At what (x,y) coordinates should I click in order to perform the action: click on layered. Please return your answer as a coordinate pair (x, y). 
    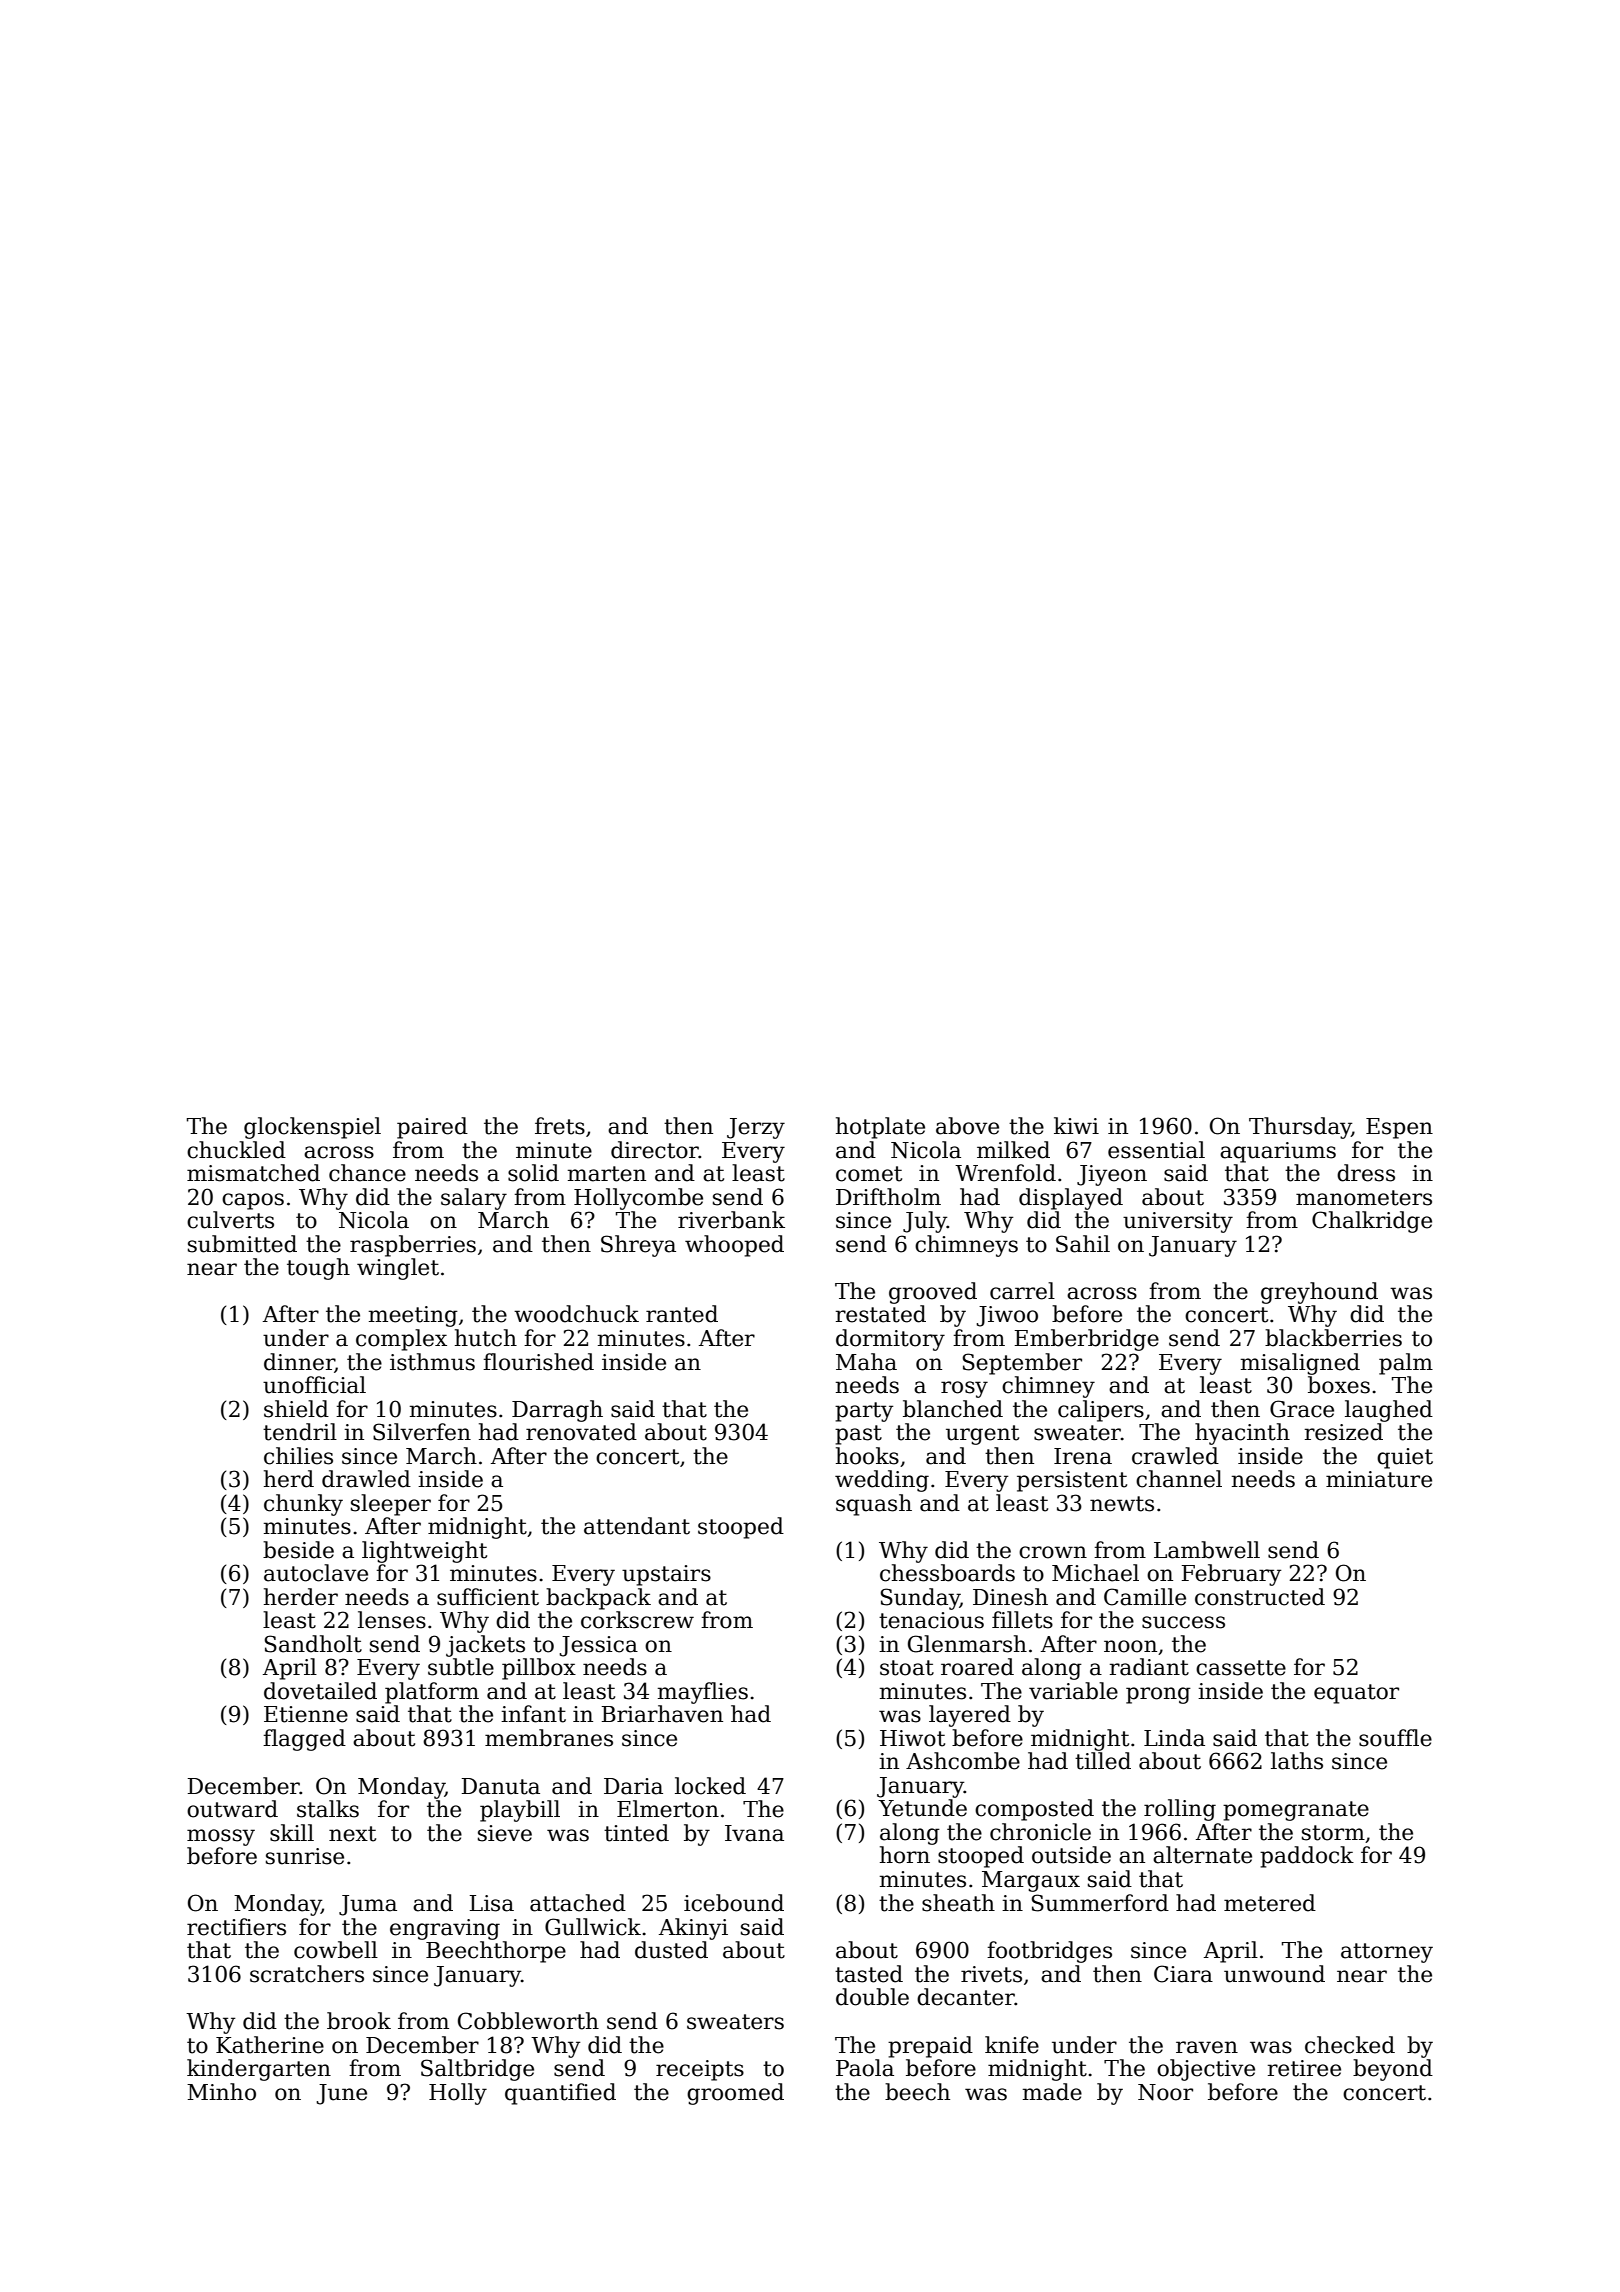
    Looking at the image, I should click on (970, 1716).
